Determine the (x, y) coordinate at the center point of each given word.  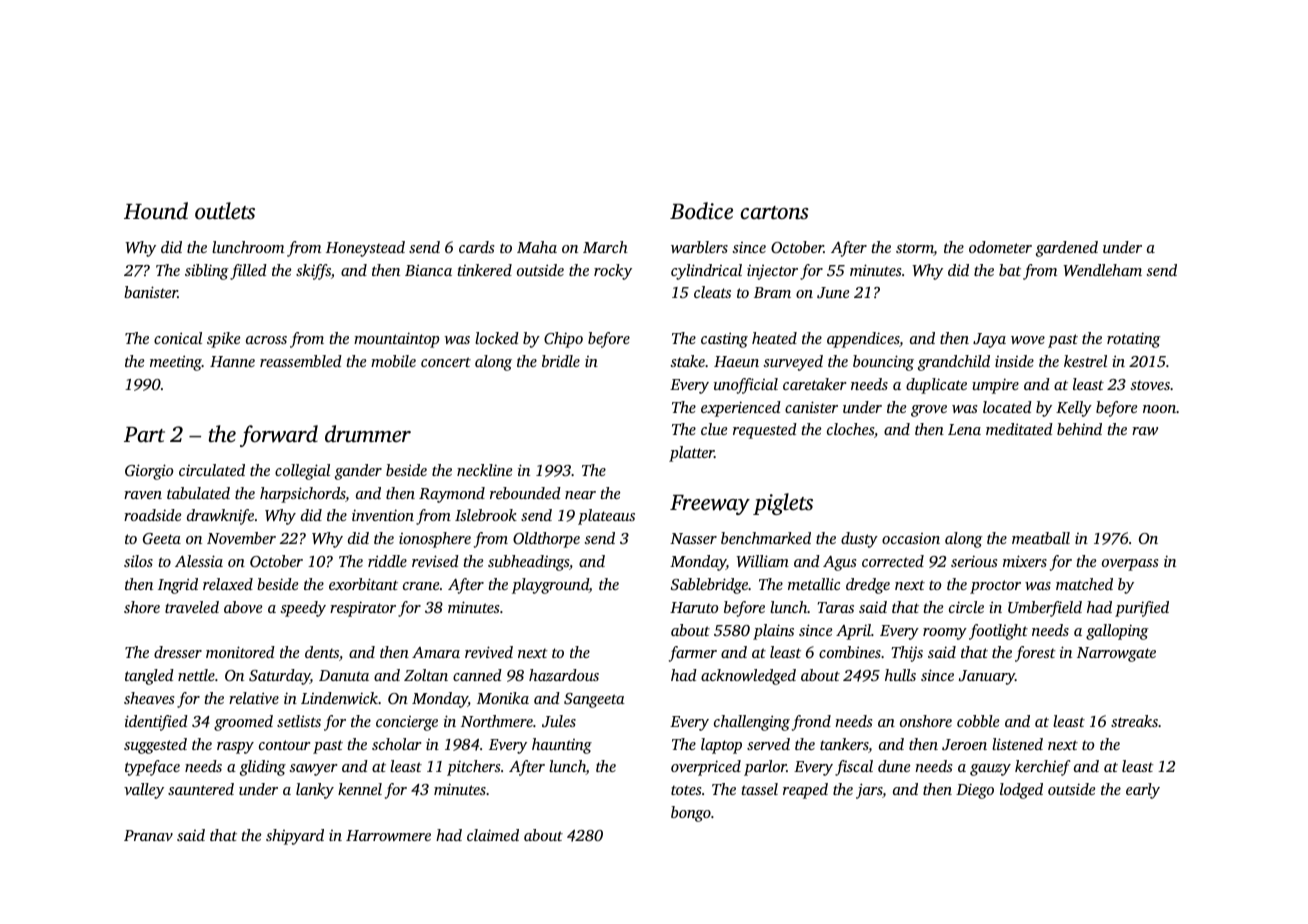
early (1143, 791)
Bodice (701, 210)
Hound (156, 211)
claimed (493, 835)
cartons (775, 213)
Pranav (148, 835)
